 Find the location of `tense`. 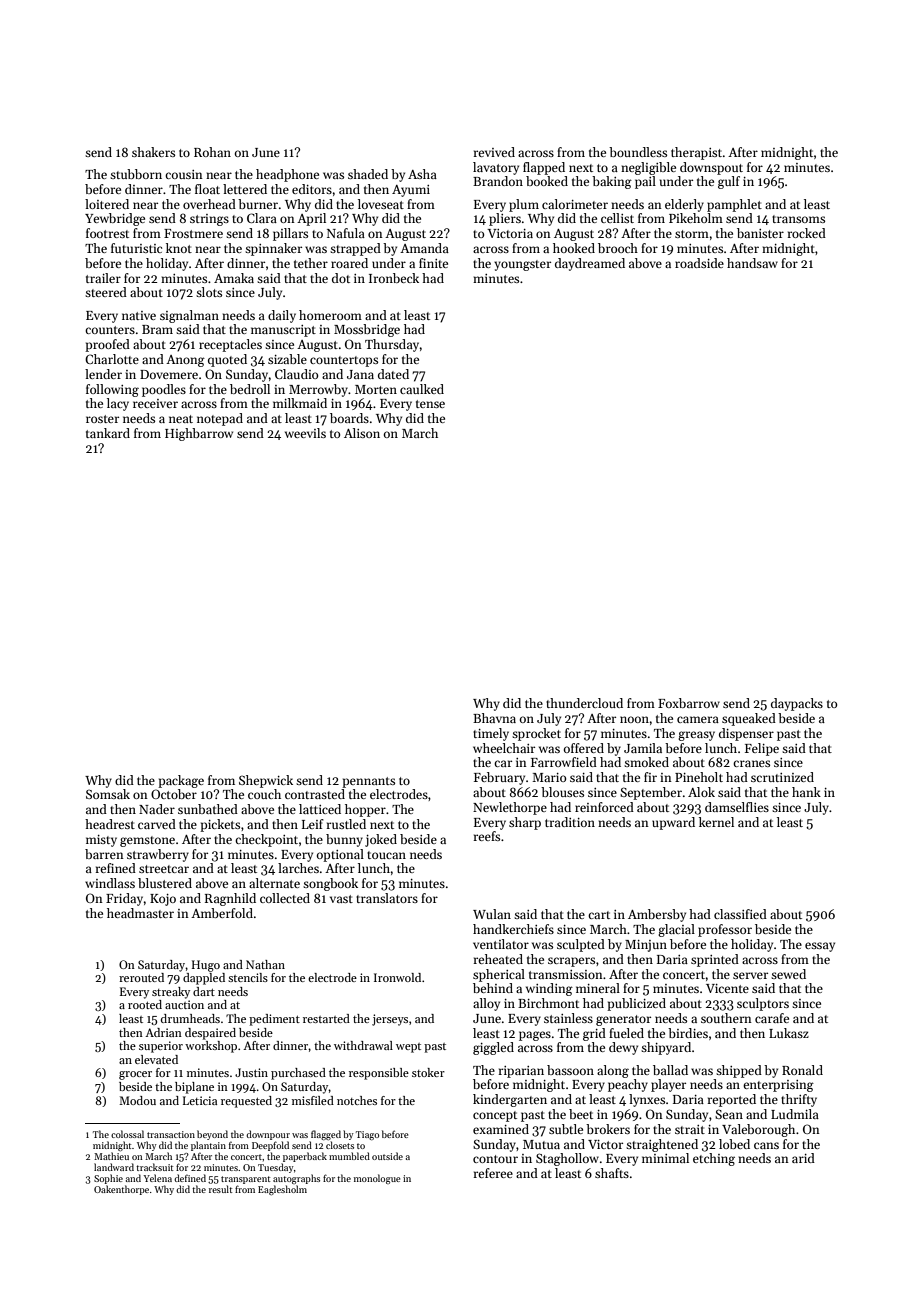

tense is located at coordinates (430, 404).
